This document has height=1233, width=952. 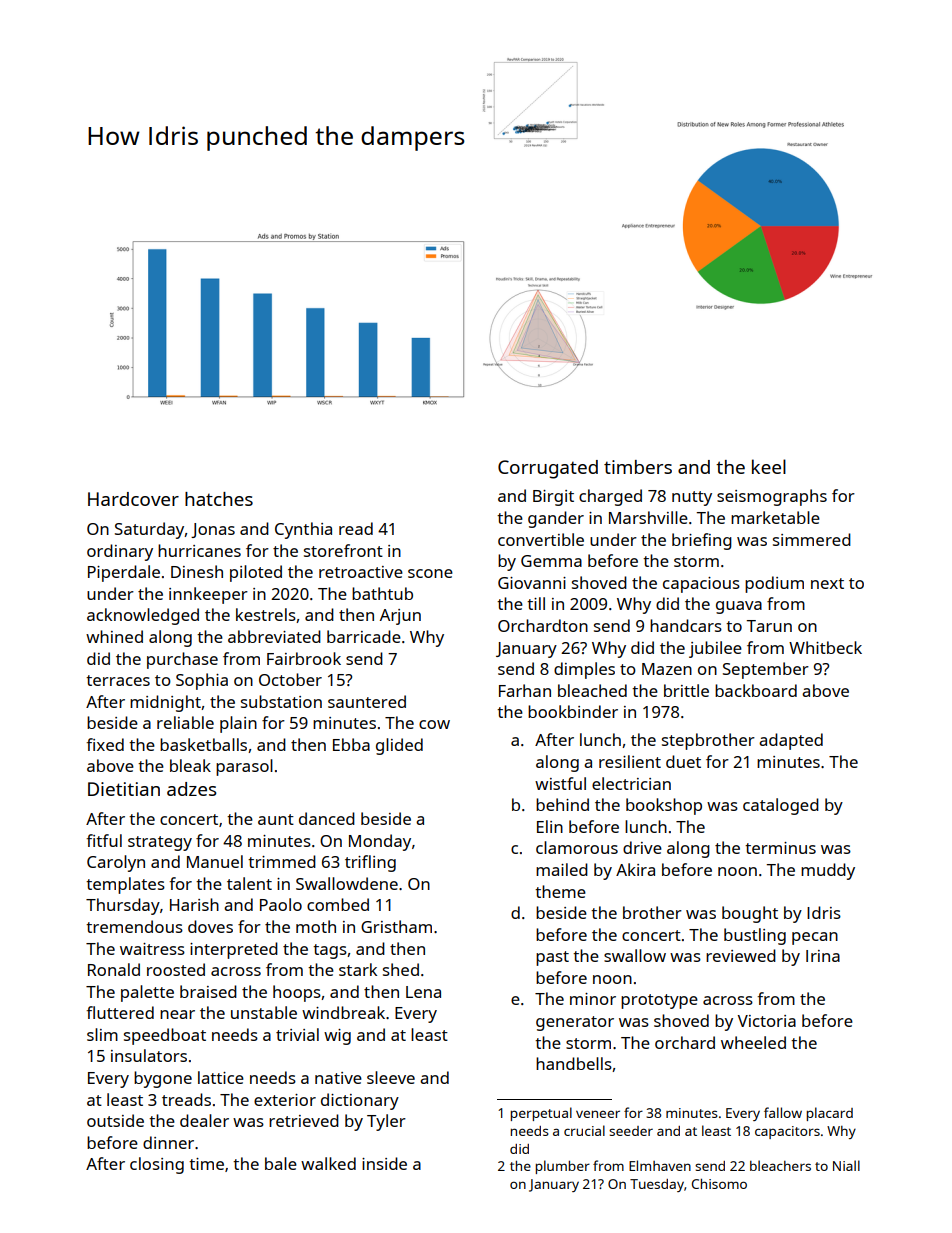 What do you see at coordinates (396, 926) in the document?
I see `Gristham` at bounding box center [396, 926].
